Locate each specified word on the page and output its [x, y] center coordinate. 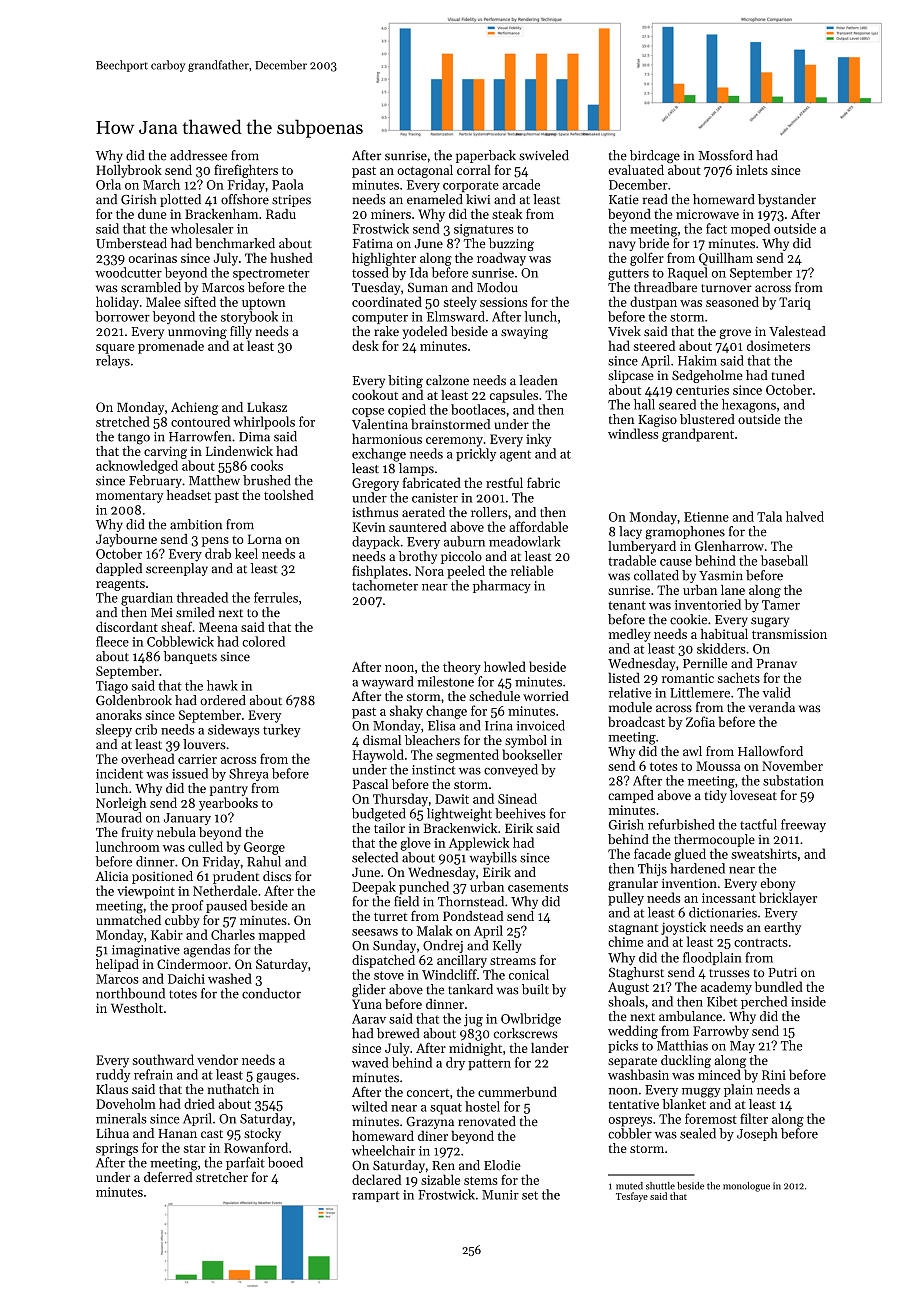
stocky [262, 1134]
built [535, 989]
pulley [626, 899]
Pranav [777, 663]
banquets [190, 657]
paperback [486, 156]
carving [165, 452]
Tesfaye [632, 1197]
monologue [746, 1187]
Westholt [137, 1008]
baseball [784, 560]
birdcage [655, 156]
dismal [382, 740]
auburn [464, 541]
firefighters [246, 171]
